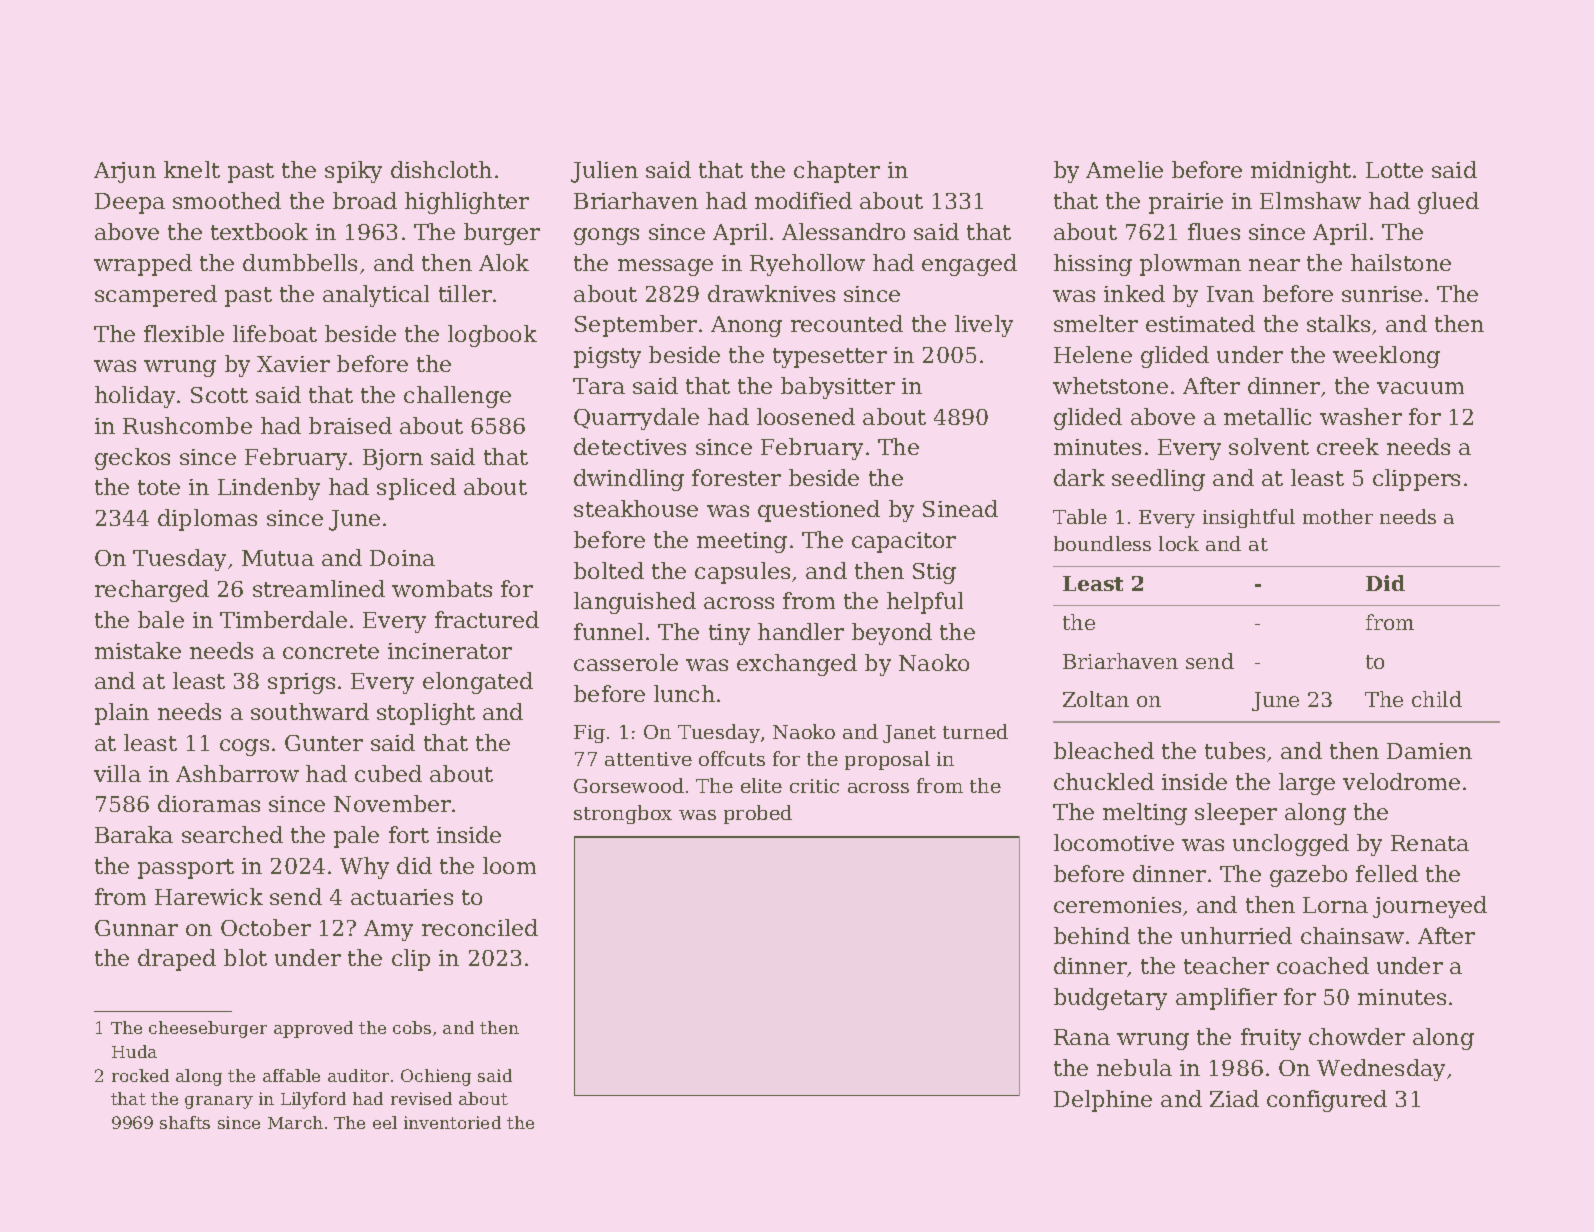 The height and width of the page is (1232, 1594). I want to click on approved, so click(313, 1029).
